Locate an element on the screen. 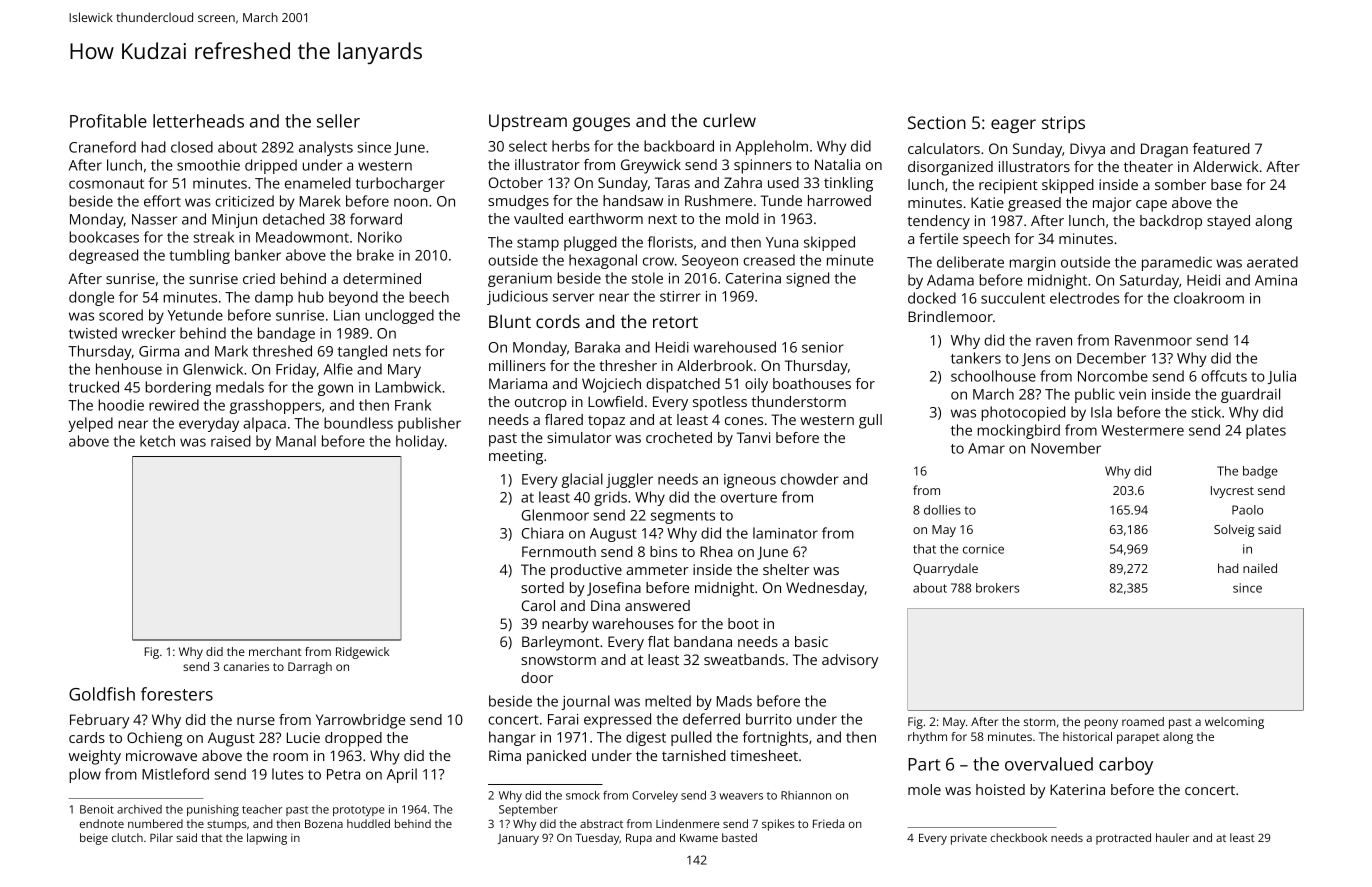  Section is located at coordinates (937, 122).
